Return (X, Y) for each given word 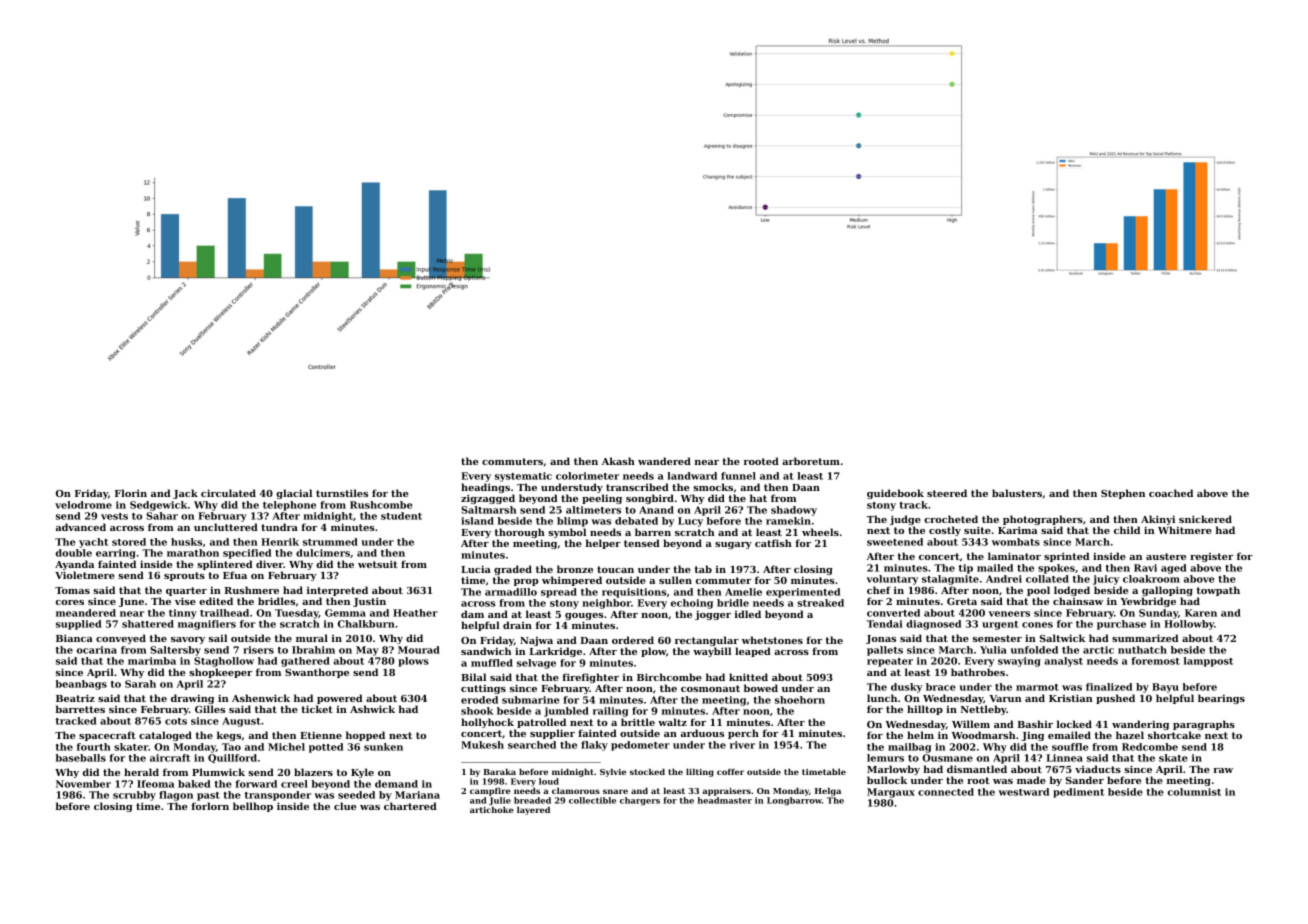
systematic (523, 477)
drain (517, 625)
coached (1171, 493)
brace (941, 687)
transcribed (637, 487)
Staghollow (224, 662)
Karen (1201, 613)
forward (256, 784)
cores (70, 602)
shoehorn (800, 700)
